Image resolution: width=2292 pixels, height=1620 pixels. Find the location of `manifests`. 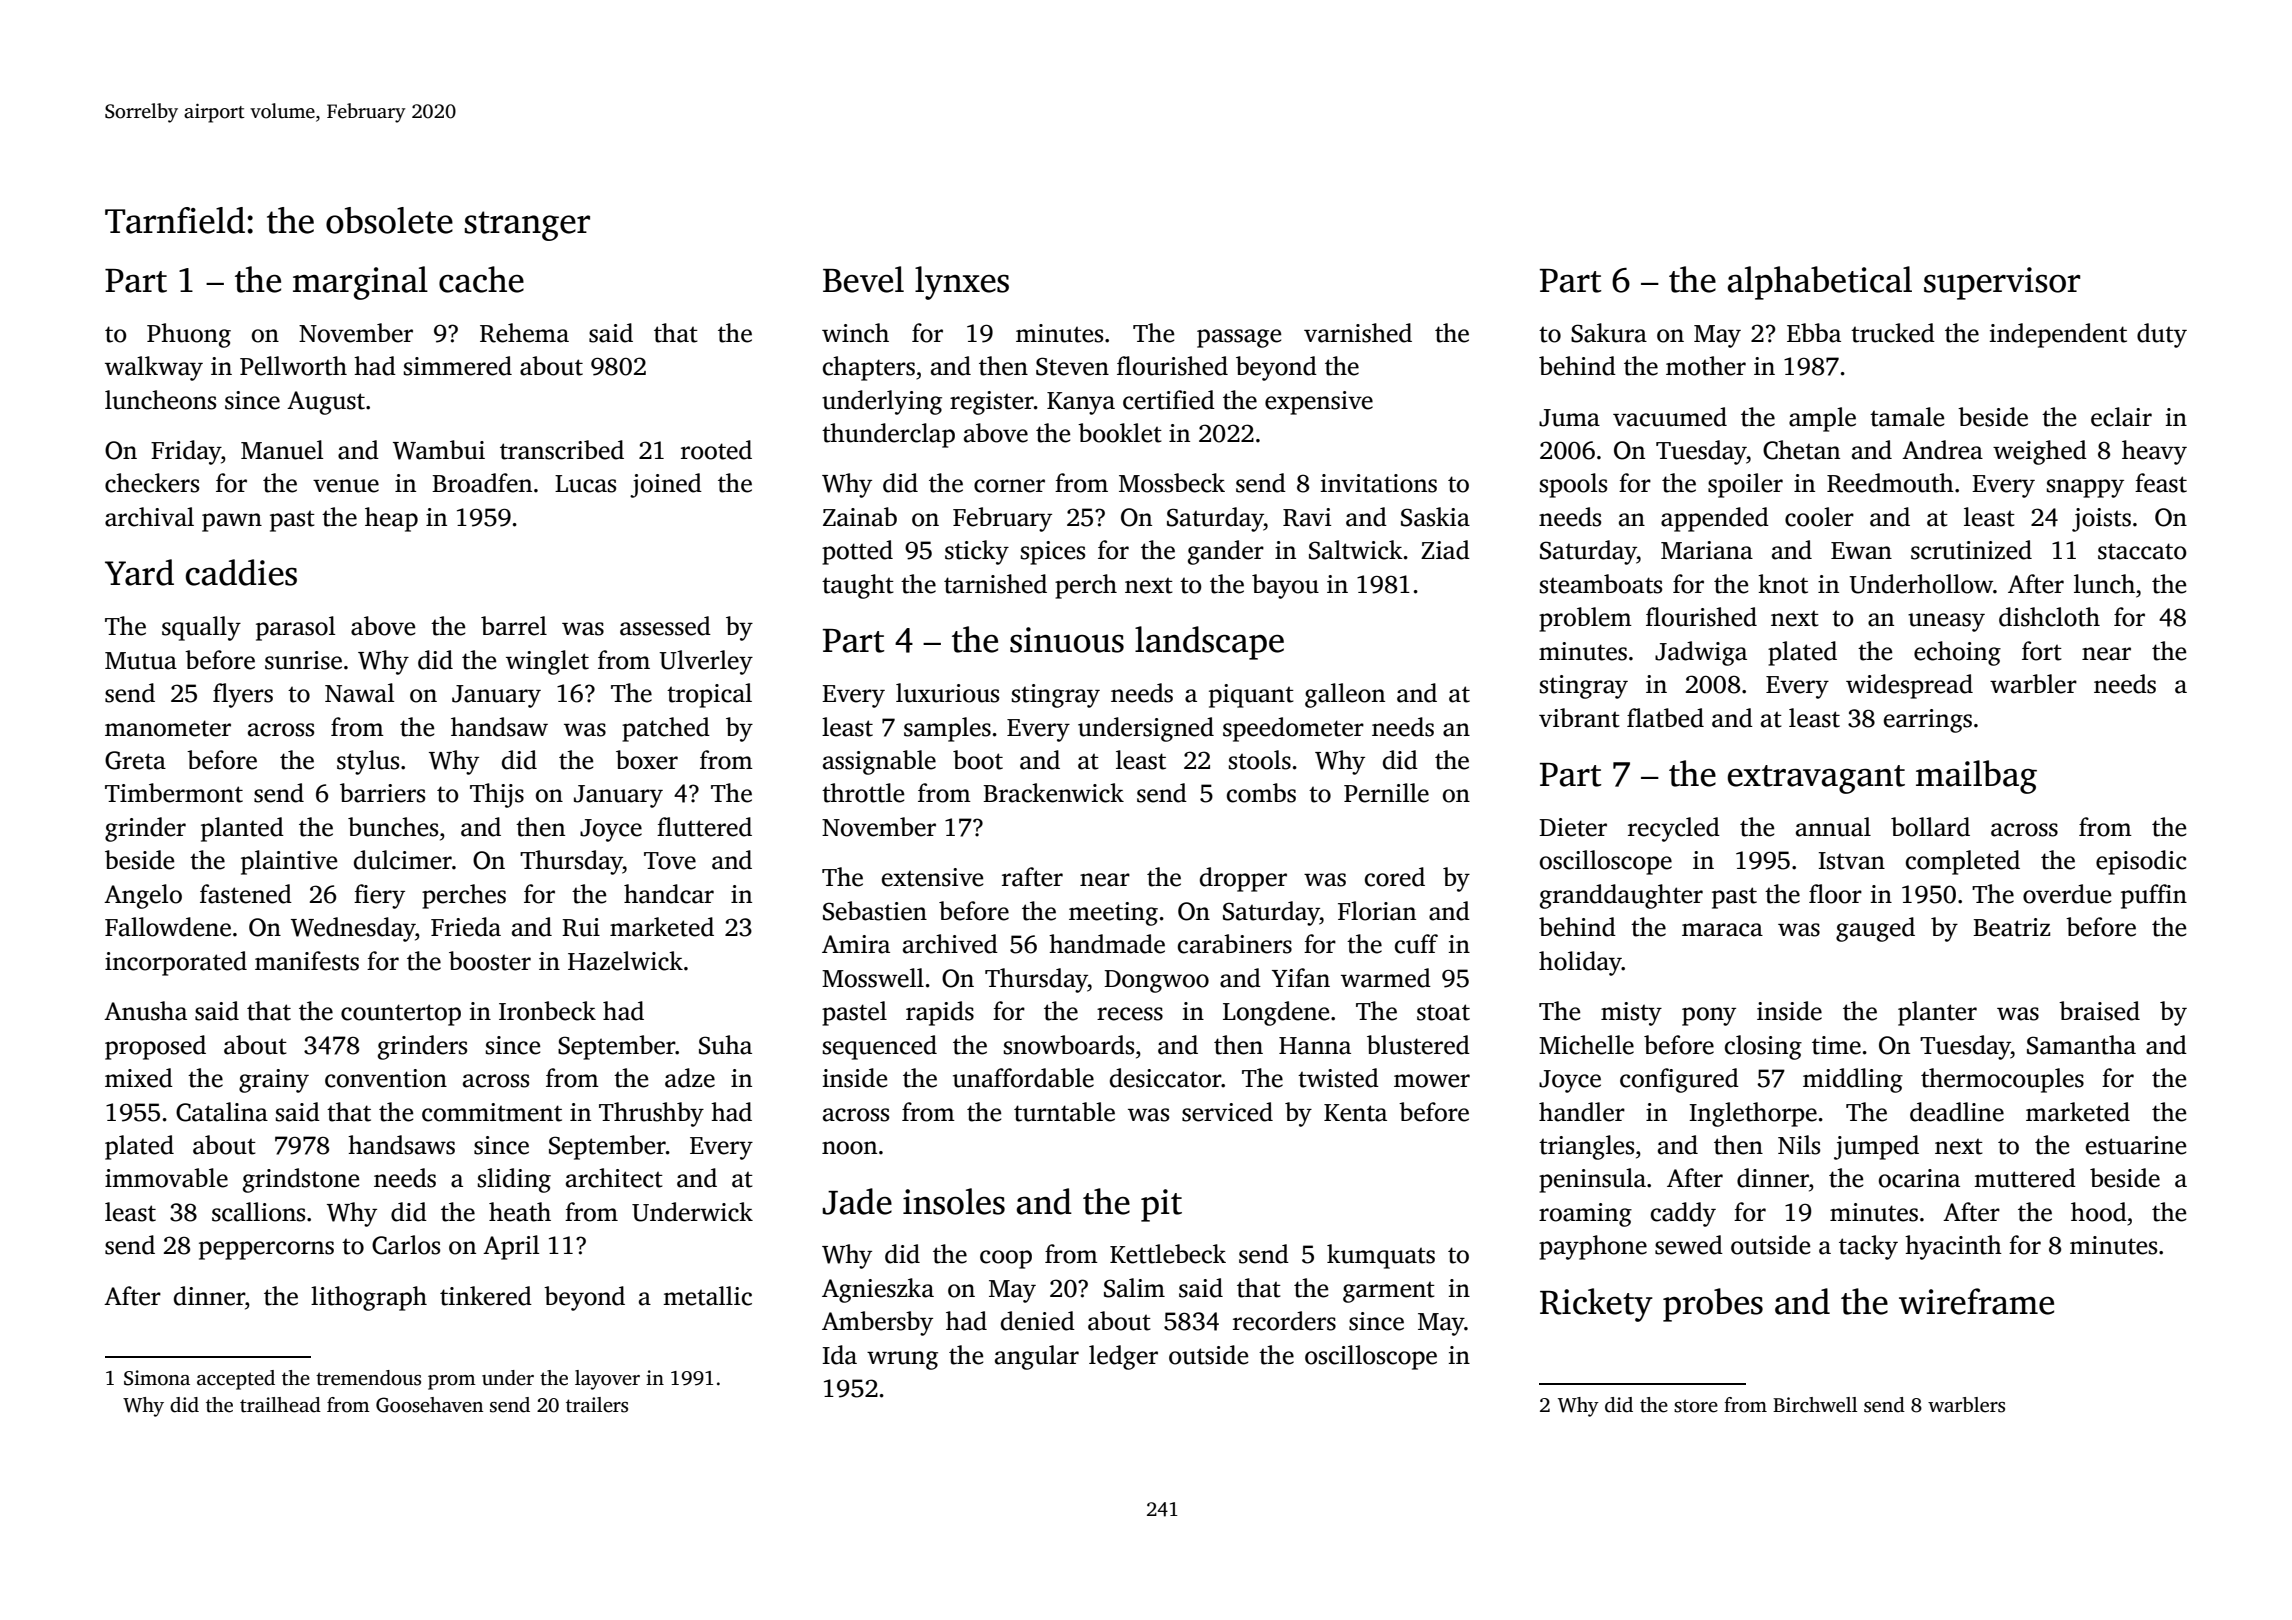

manifests is located at coordinates (307, 961).
